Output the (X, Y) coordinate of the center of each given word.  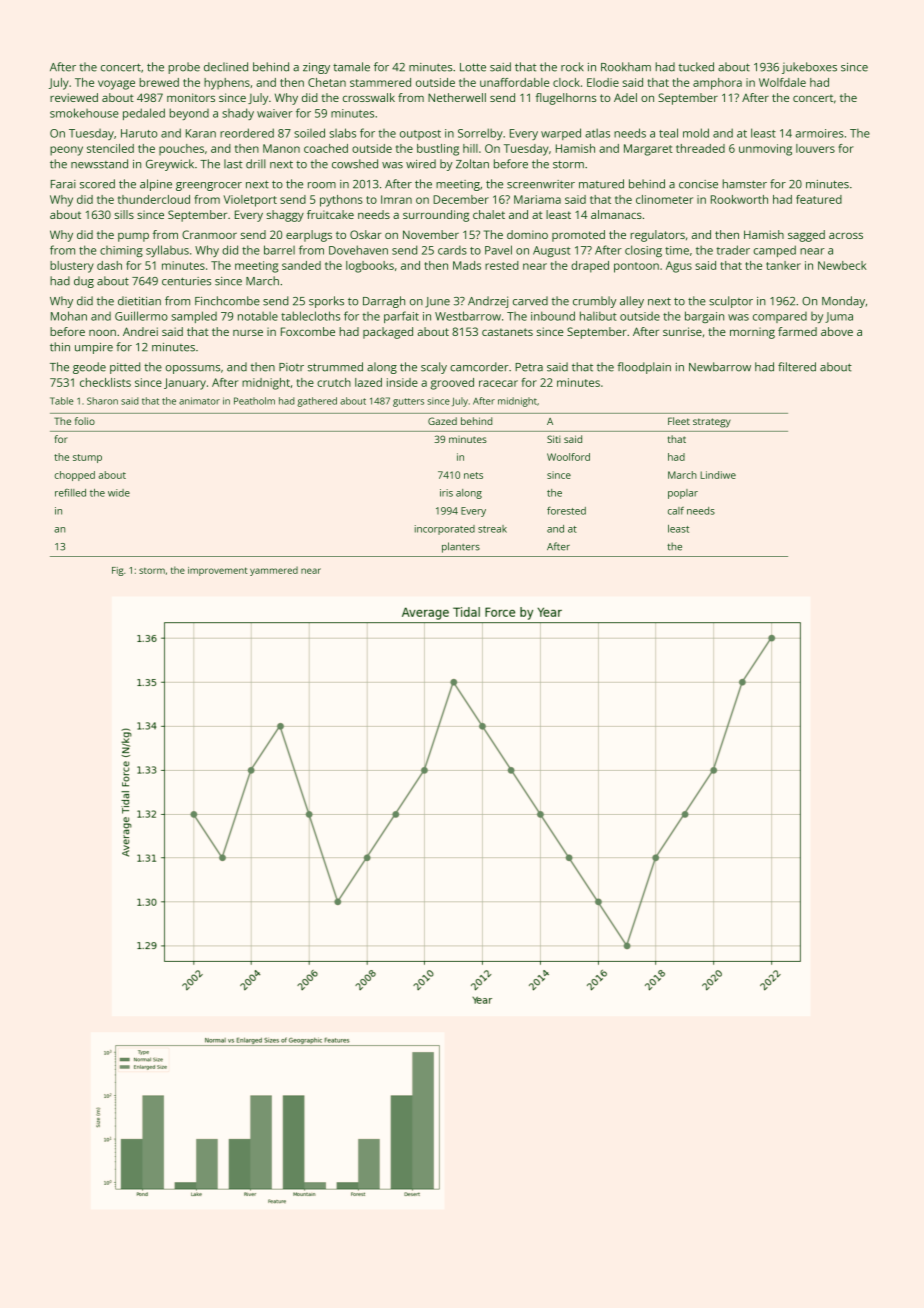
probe (184, 68)
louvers (815, 148)
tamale (351, 67)
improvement (218, 571)
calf (676, 511)
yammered (274, 571)
